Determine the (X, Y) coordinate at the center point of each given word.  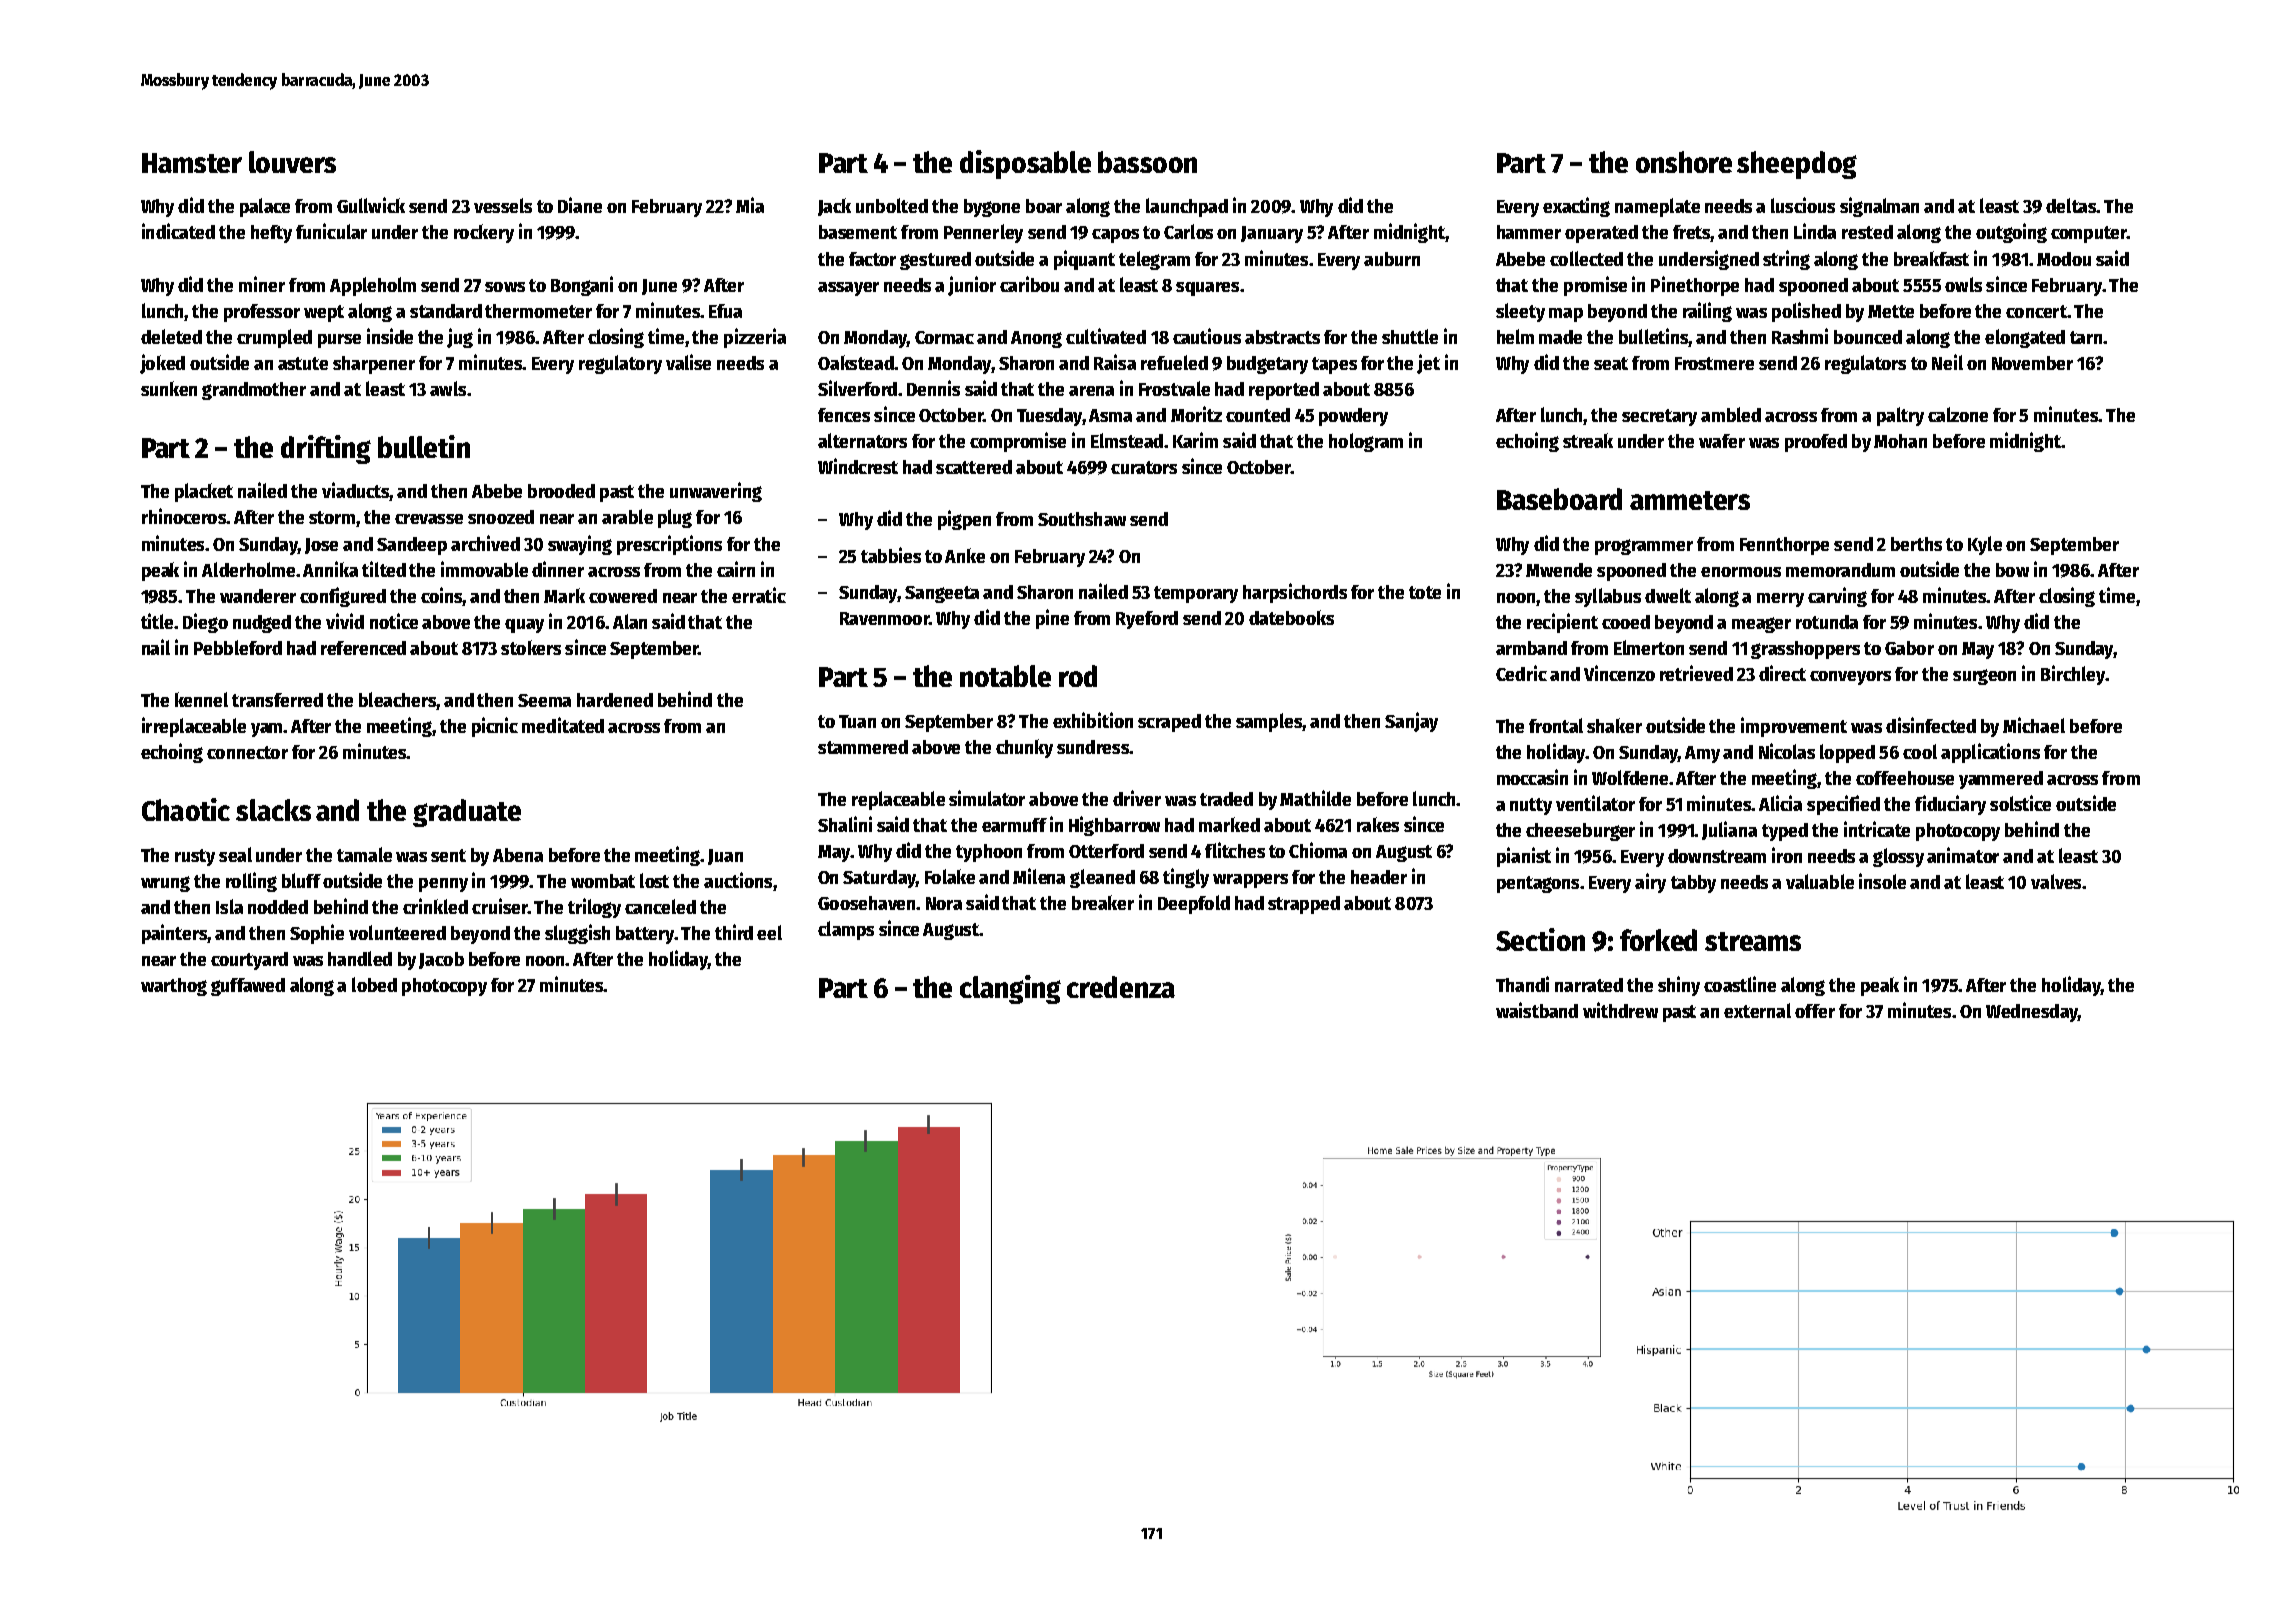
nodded (278, 907)
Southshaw (1082, 519)
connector (247, 752)
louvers (292, 162)
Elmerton (1649, 647)
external (1757, 1010)
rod (1078, 676)
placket (204, 492)
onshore (1684, 162)
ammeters (1690, 500)
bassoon (1147, 162)
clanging (1010, 989)
